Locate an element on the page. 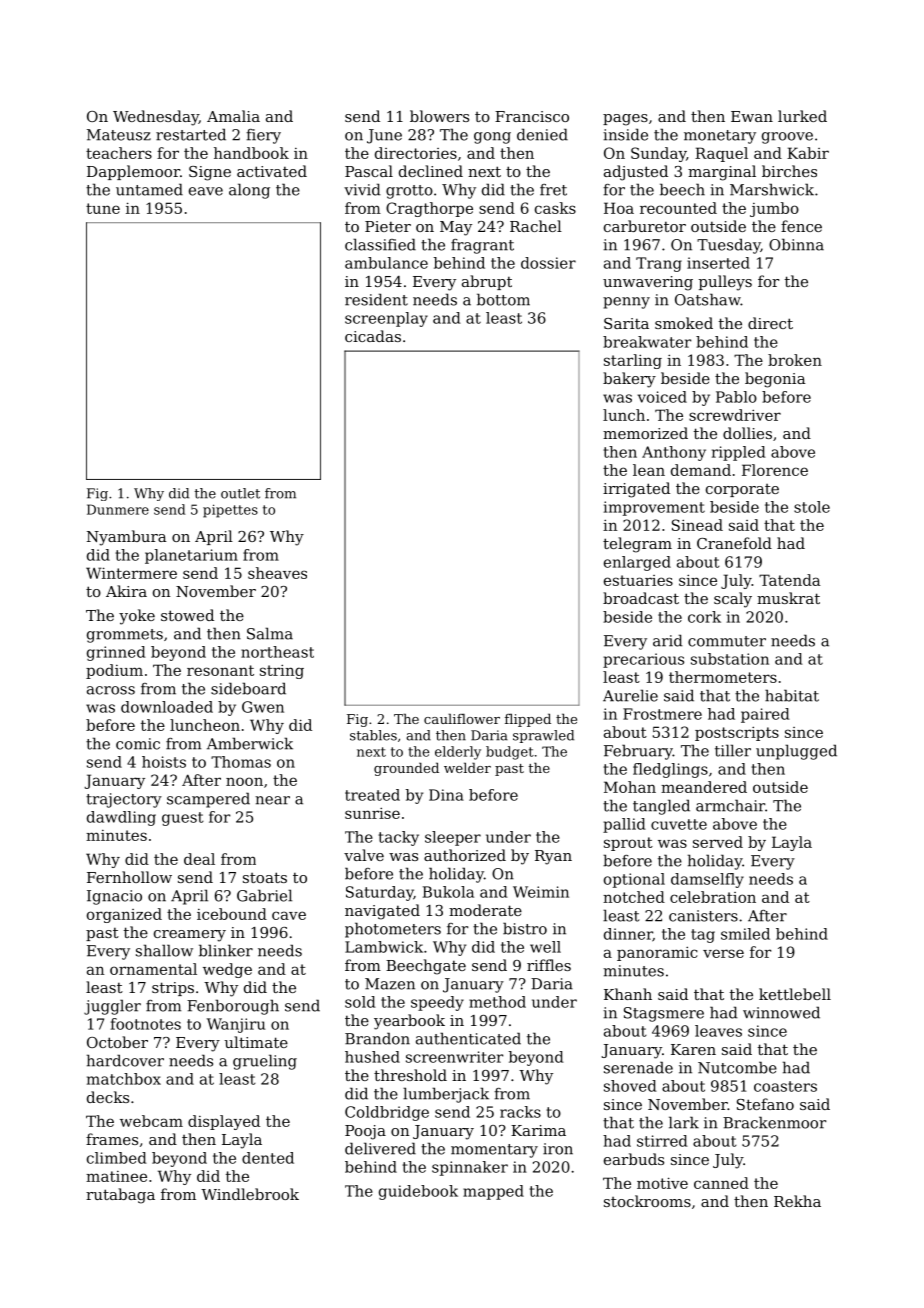 This page has width=924, height=1308. memorized is located at coordinates (645, 433).
